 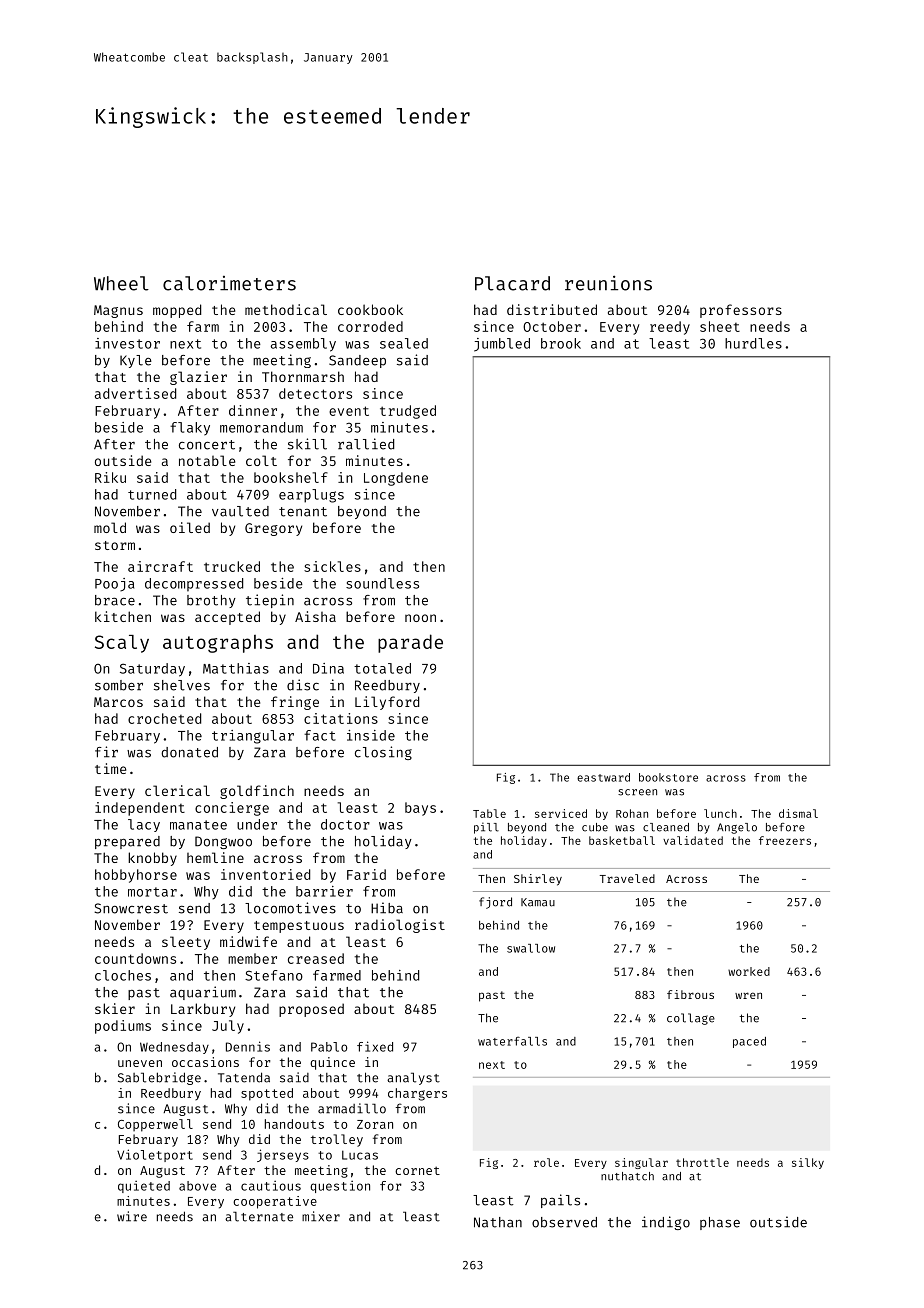 What do you see at coordinates (608, 283) in the document?
I see `reunions` at bounding box center [608, 283].
